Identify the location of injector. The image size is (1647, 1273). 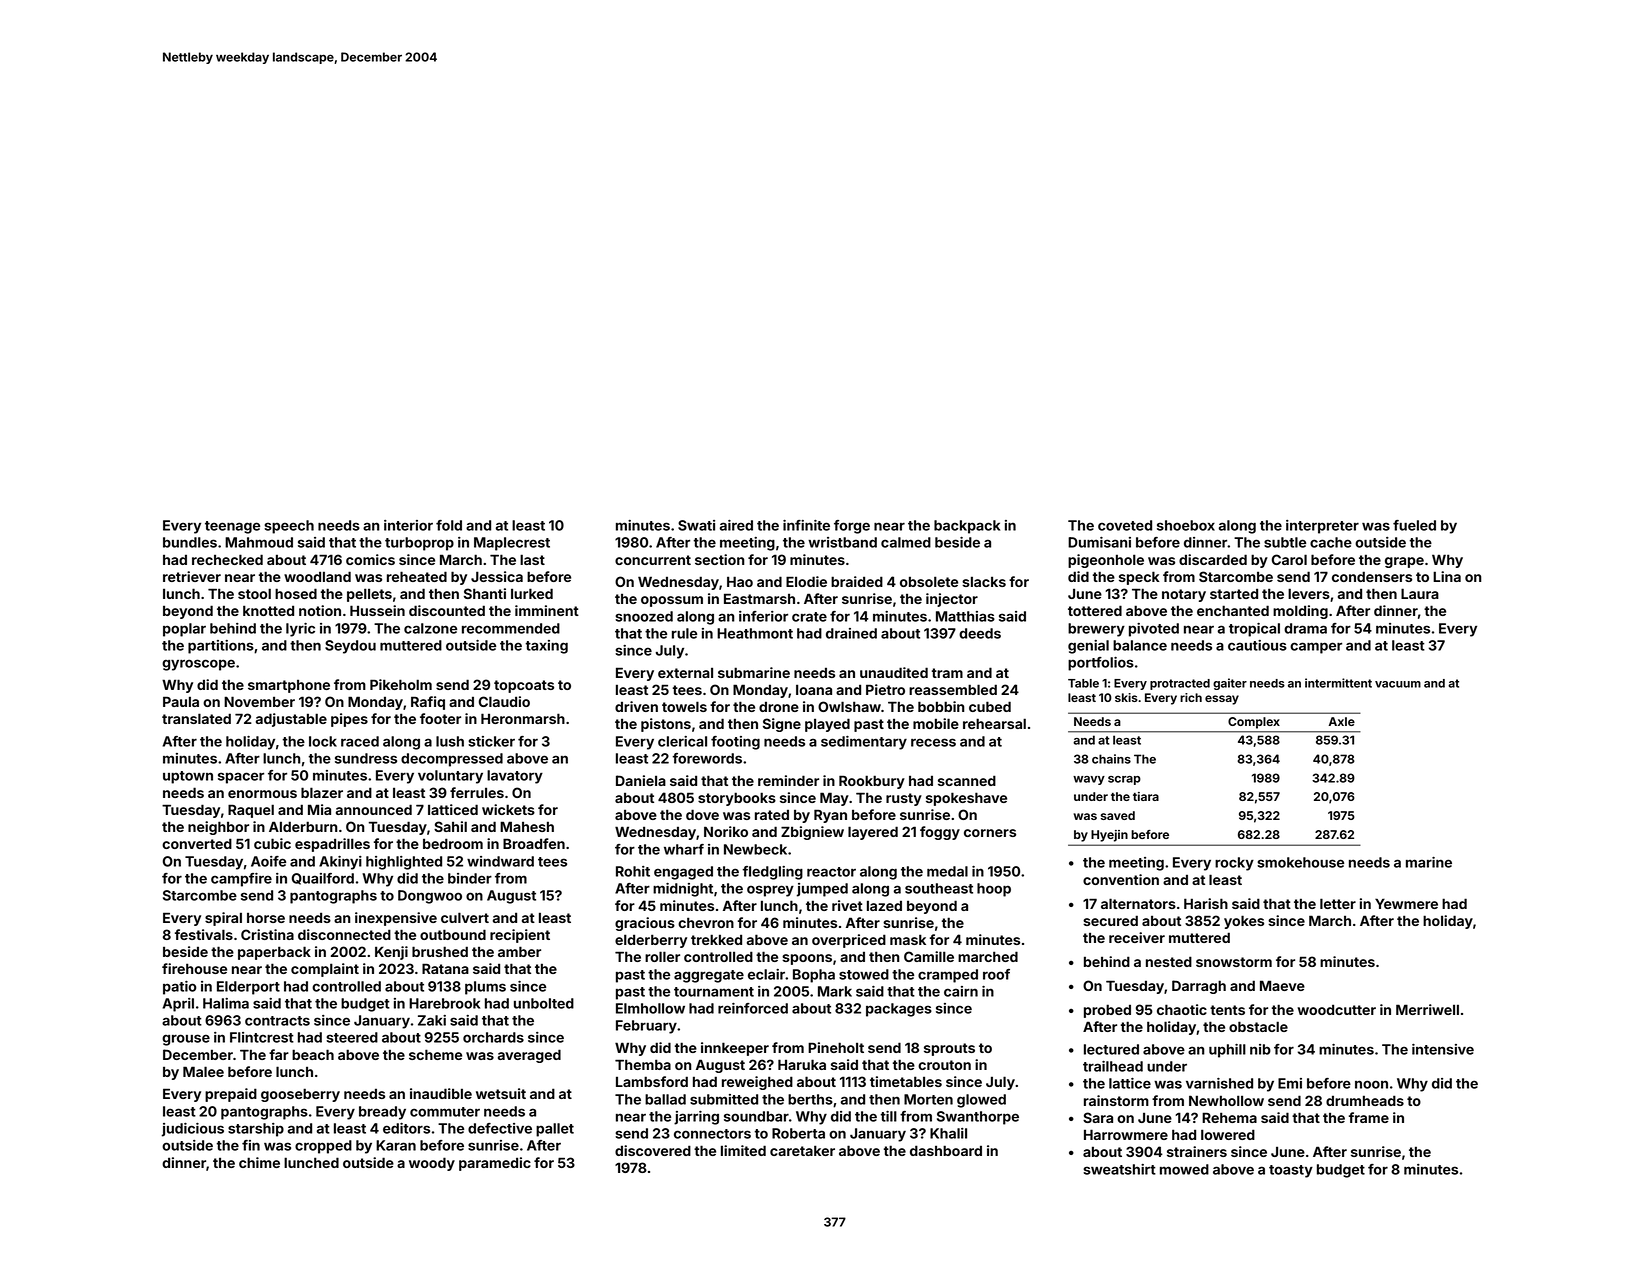
(952, 600).
